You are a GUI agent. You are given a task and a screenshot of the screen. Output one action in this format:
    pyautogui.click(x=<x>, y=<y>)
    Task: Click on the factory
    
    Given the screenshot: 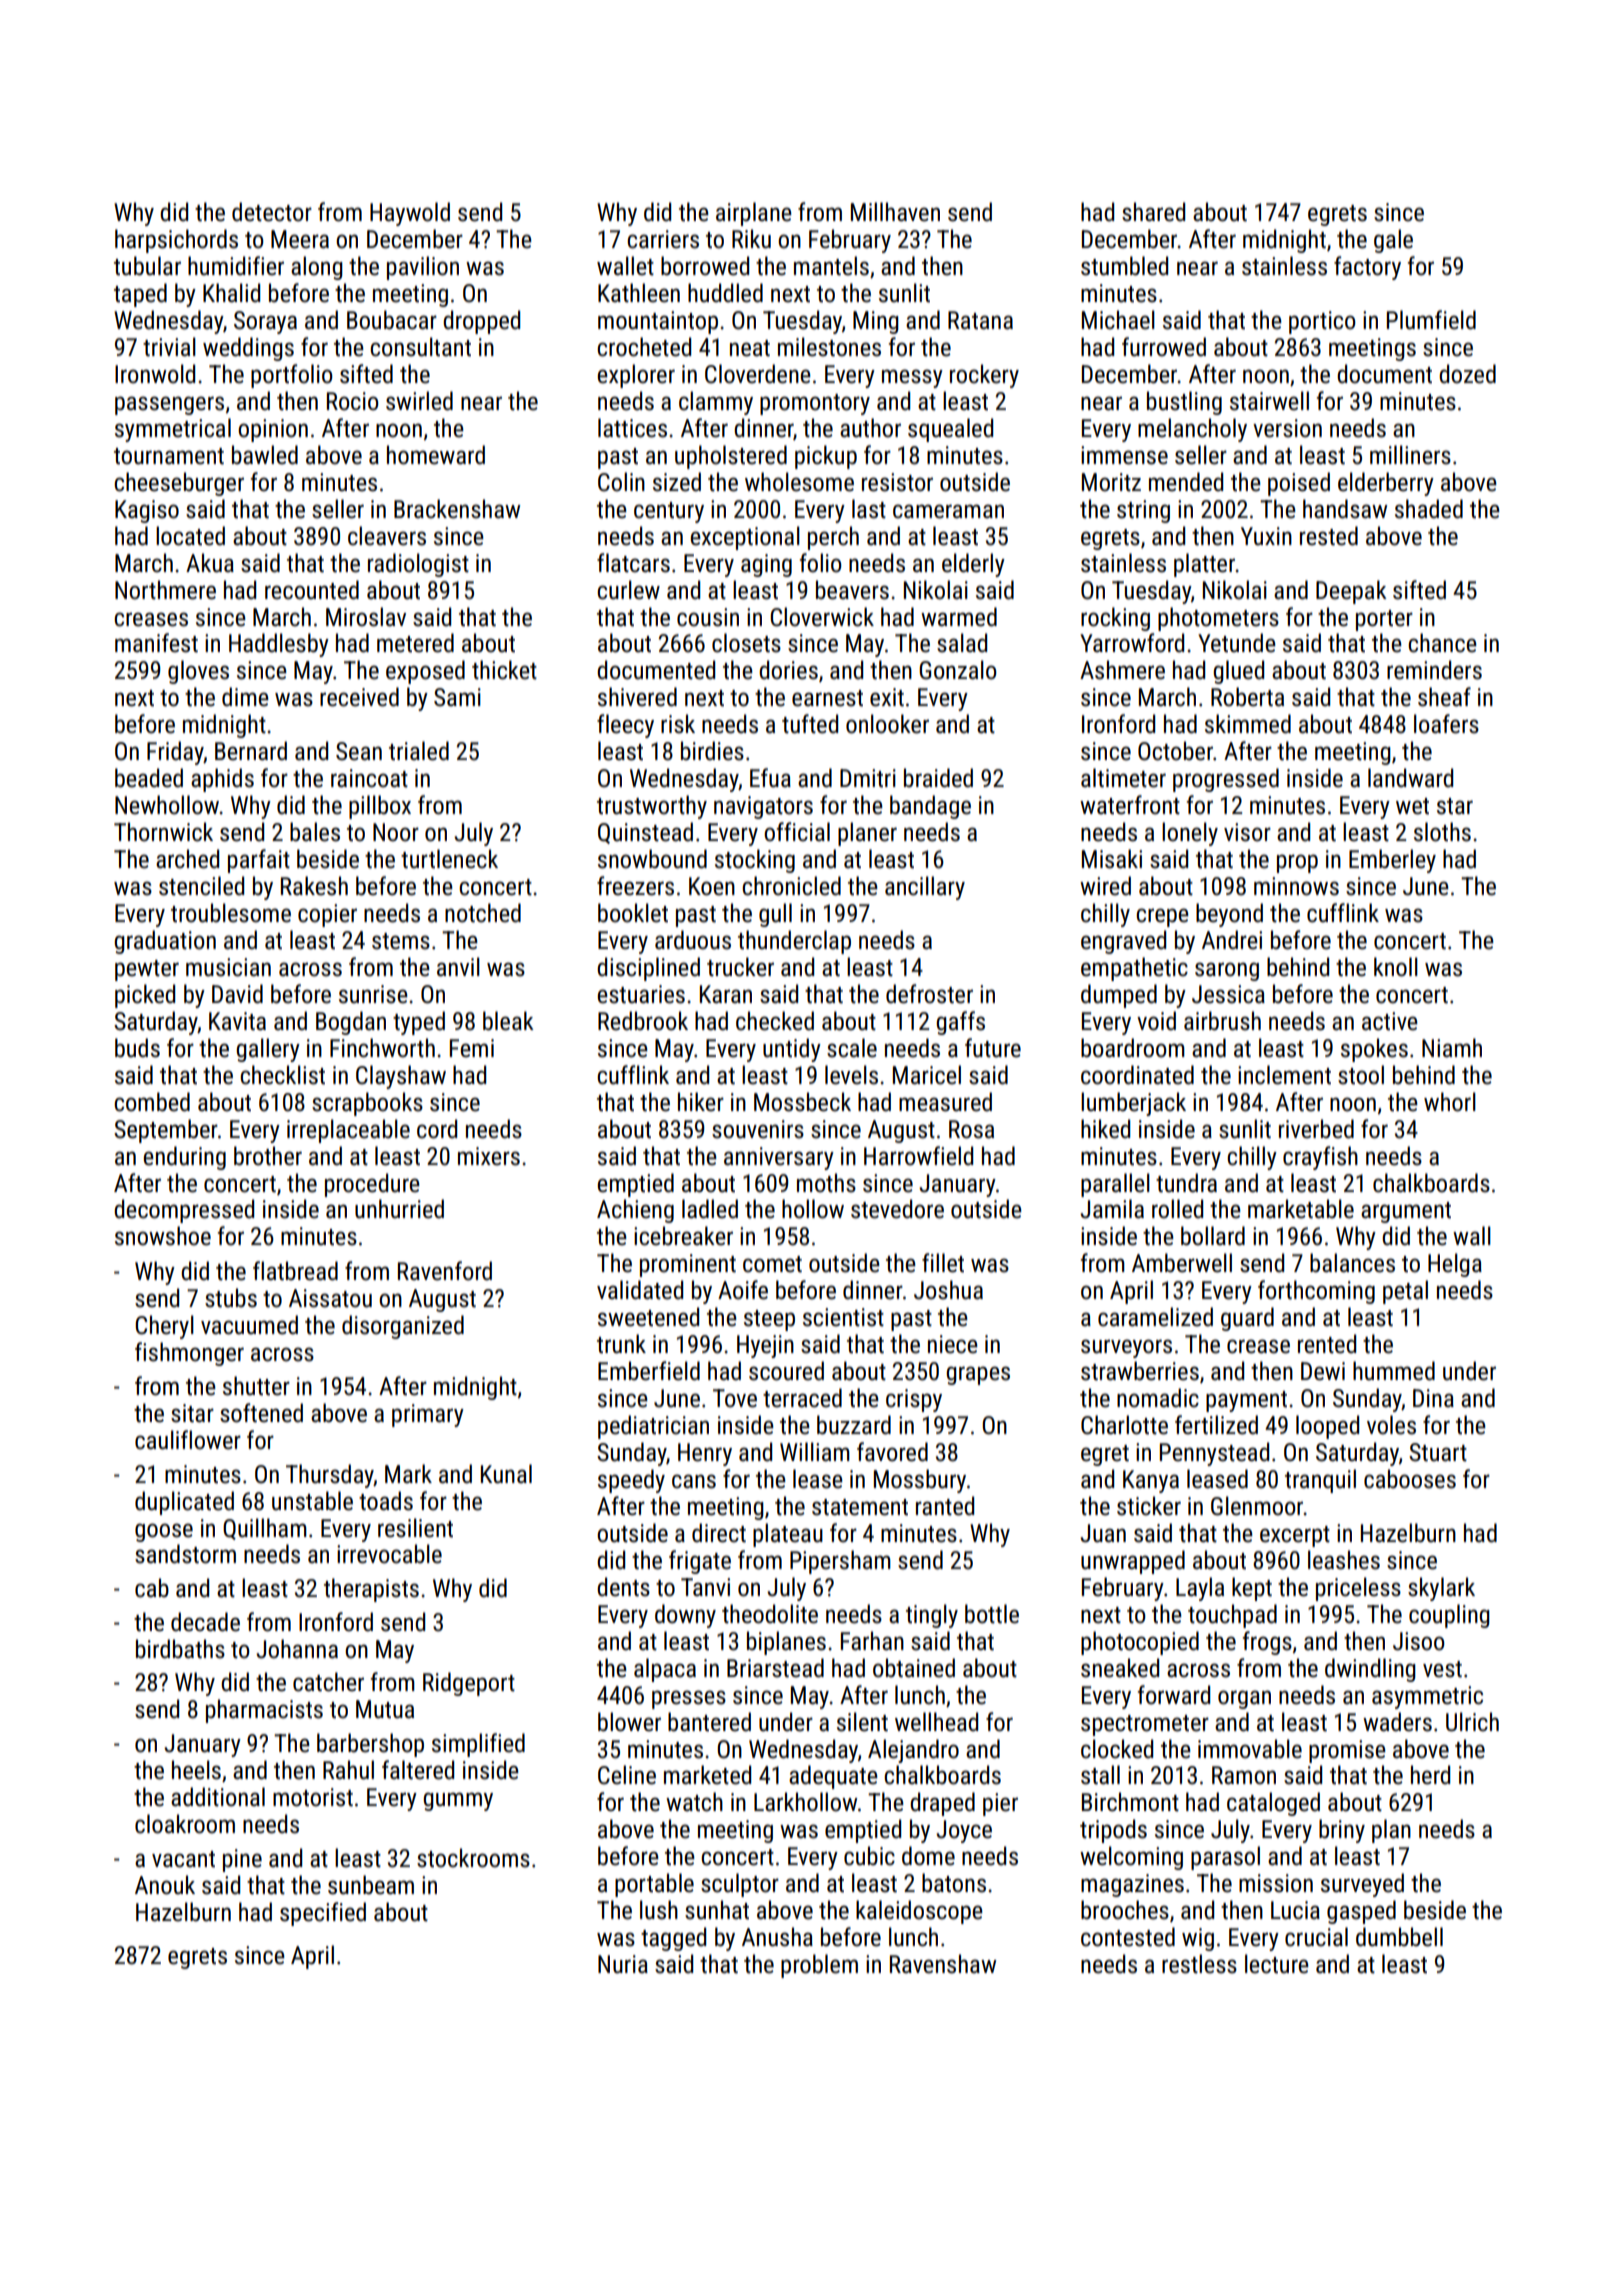 What is the action you would take?
    pyautogui.click(x=1367, y=268)
